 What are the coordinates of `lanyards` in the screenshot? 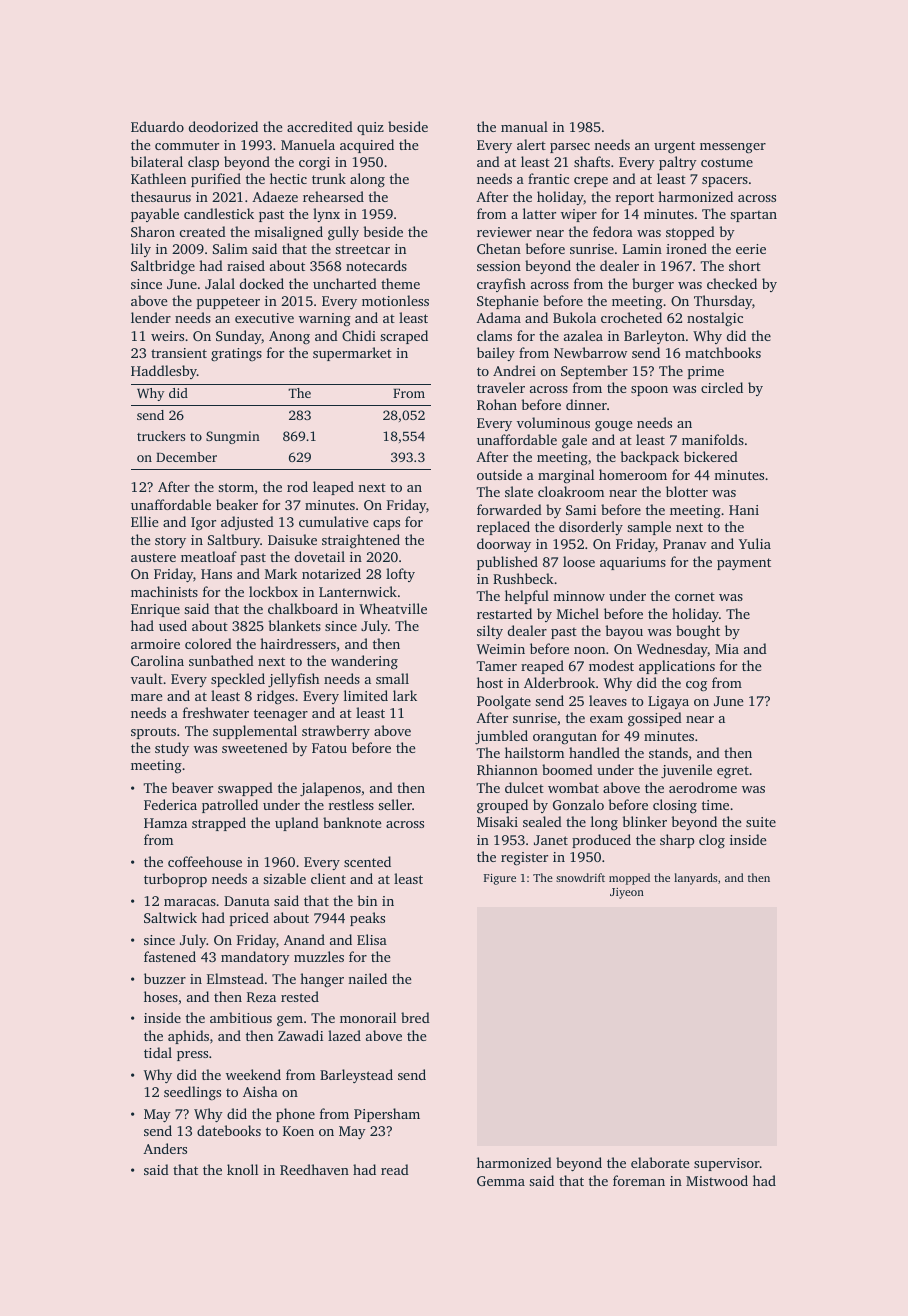 It's located at (695, 879).
